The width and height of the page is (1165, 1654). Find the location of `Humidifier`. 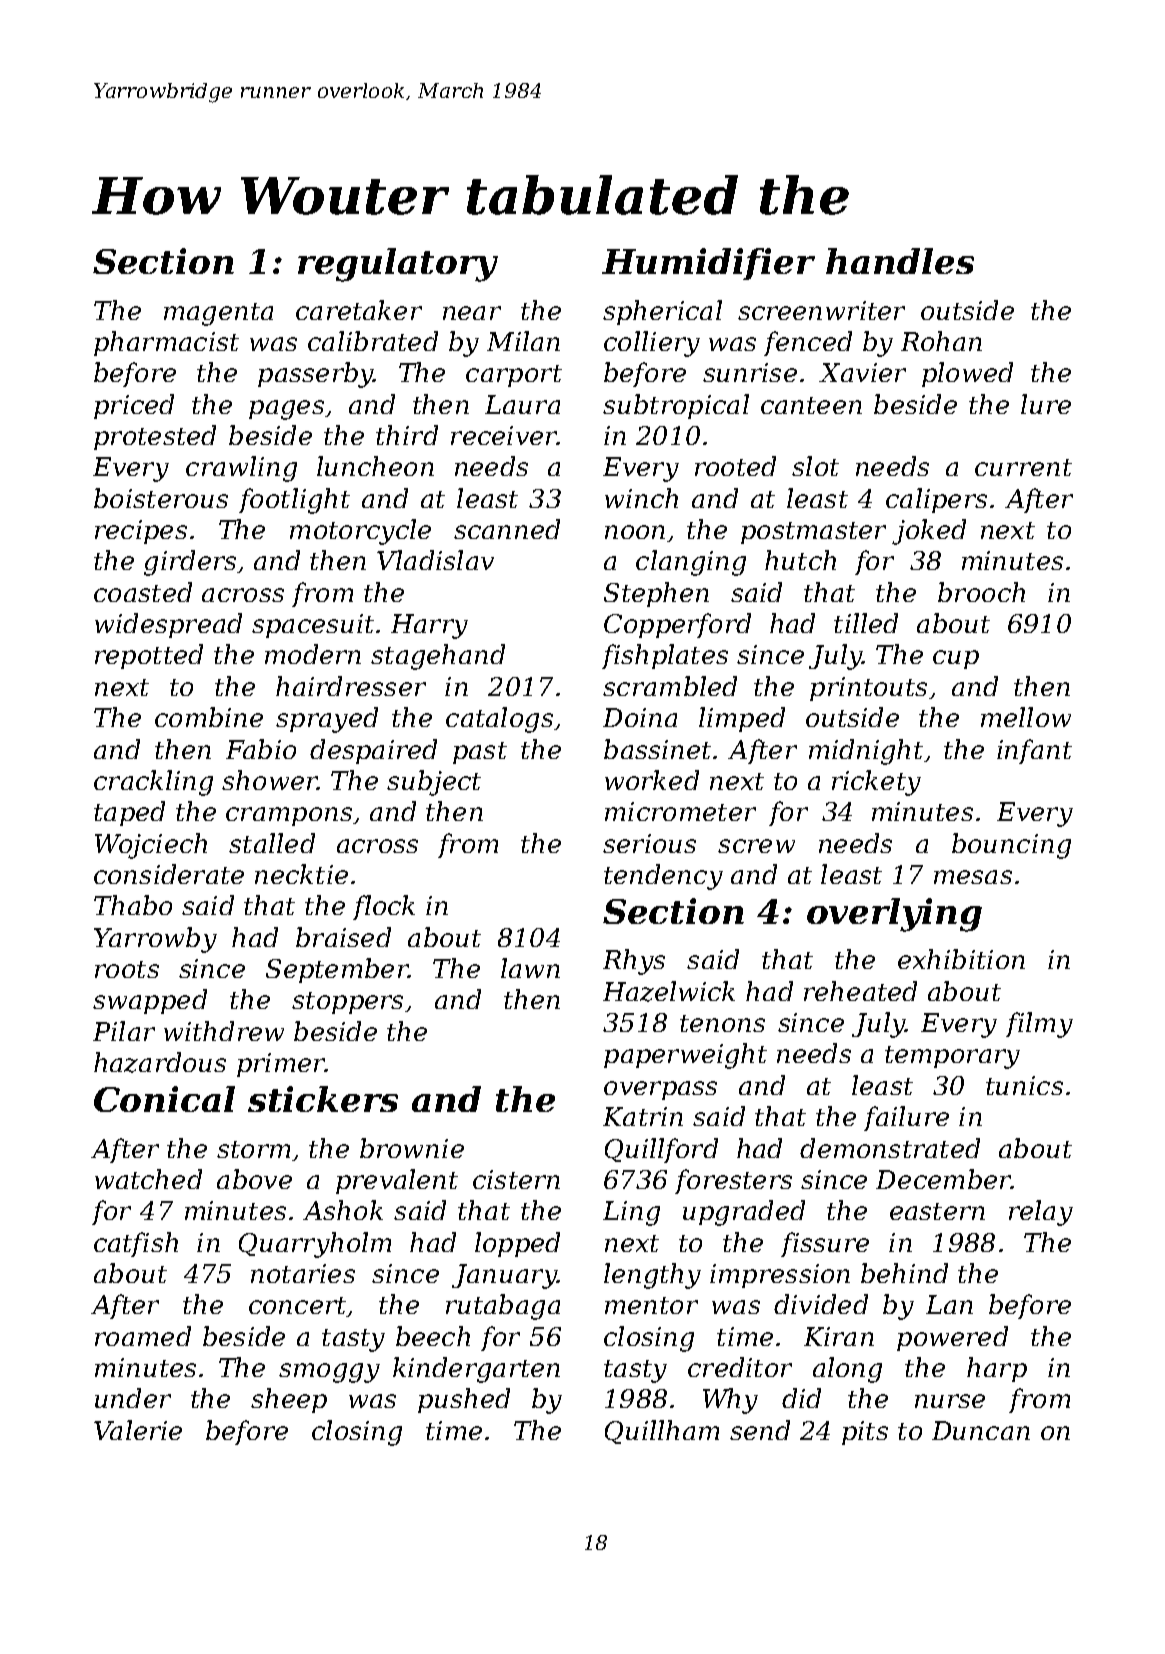

Humidifier is located at coordinates (708, 264).
